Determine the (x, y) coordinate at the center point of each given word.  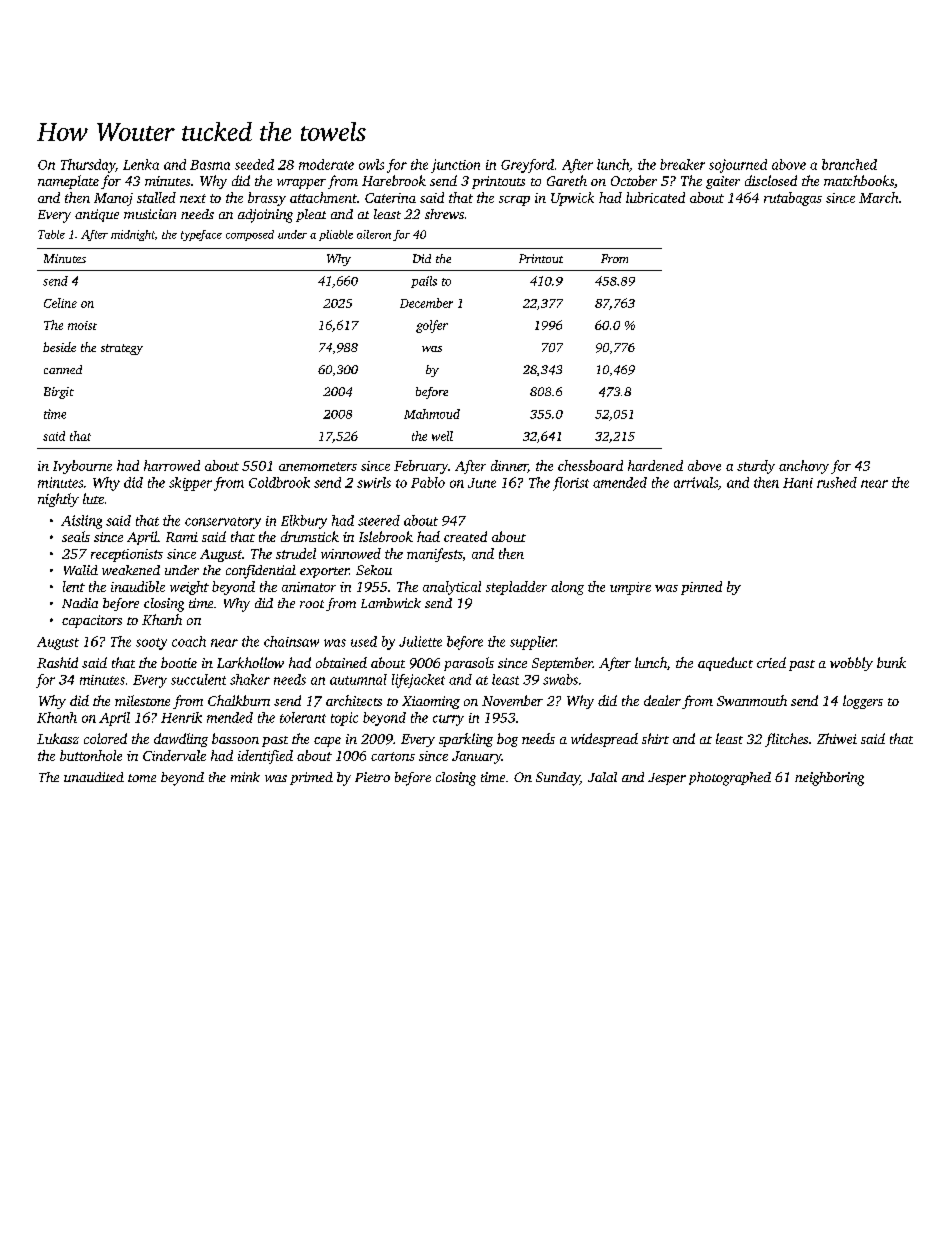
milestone (142, 700)
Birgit (59, 393)
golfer (432, 326)
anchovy (804, 467)
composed (250, 235)
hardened (655, 465)
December (426, 303)
